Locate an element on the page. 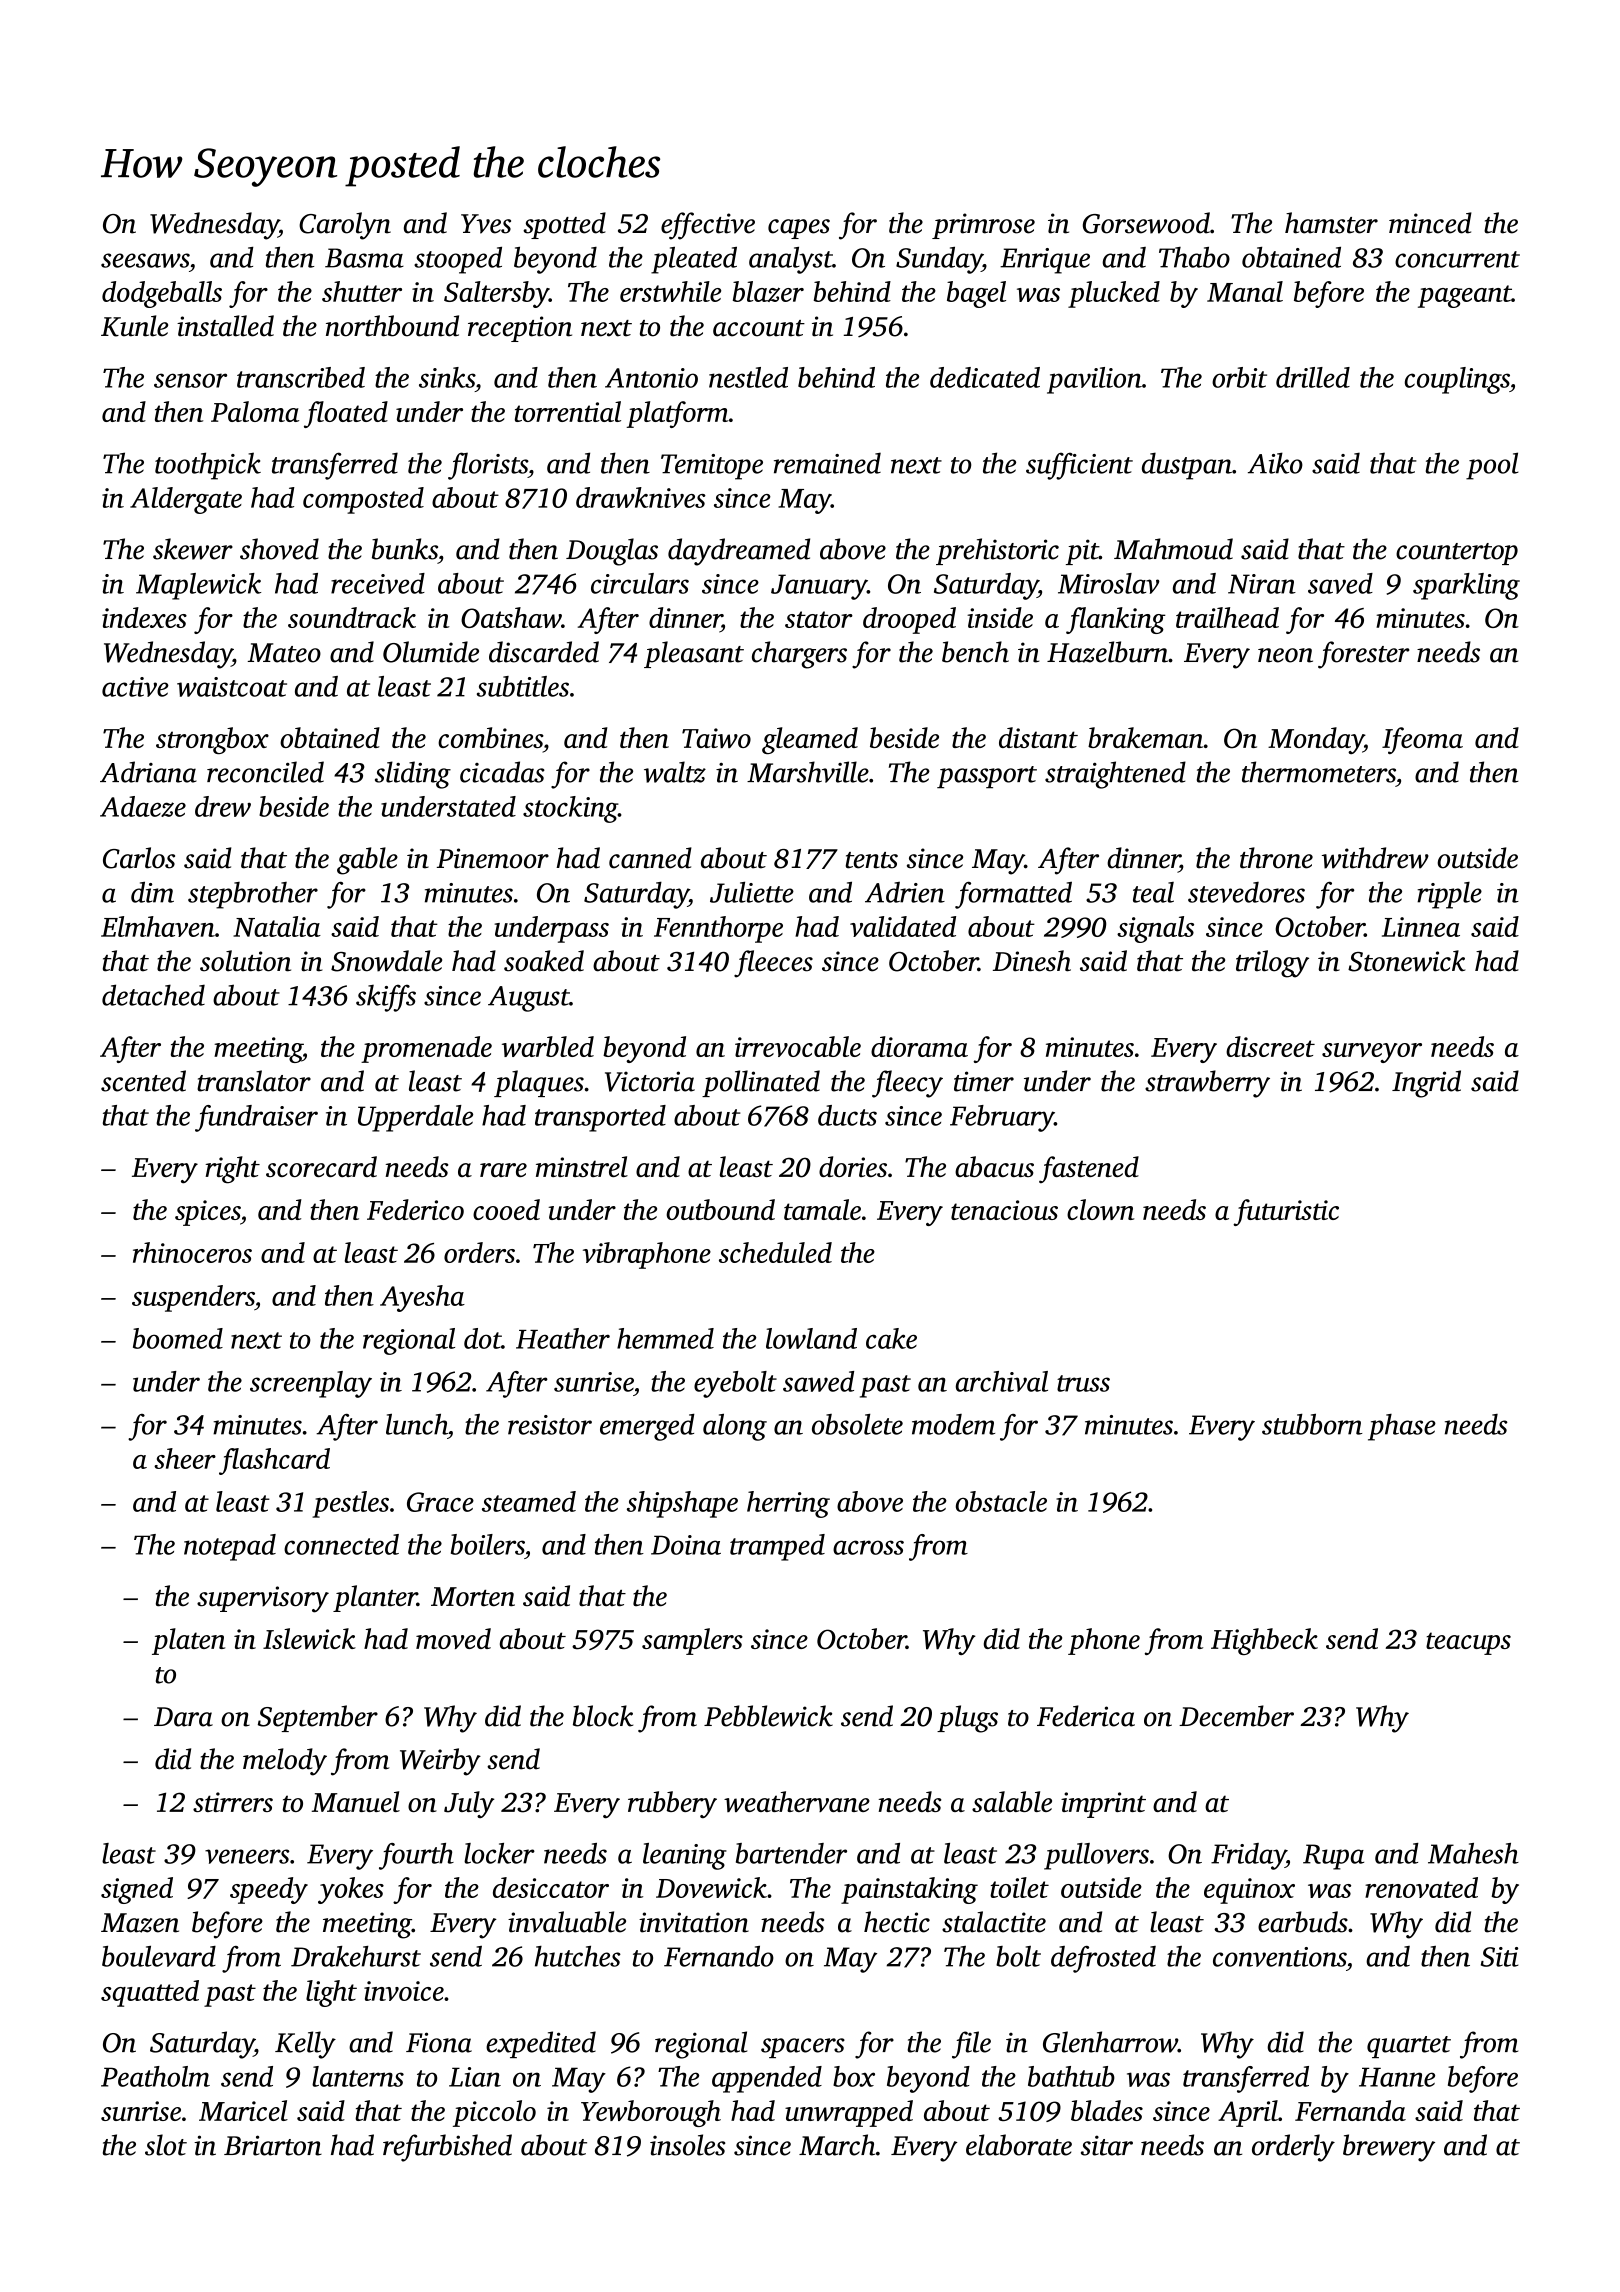  March is located at coordinates (837, 2145).
